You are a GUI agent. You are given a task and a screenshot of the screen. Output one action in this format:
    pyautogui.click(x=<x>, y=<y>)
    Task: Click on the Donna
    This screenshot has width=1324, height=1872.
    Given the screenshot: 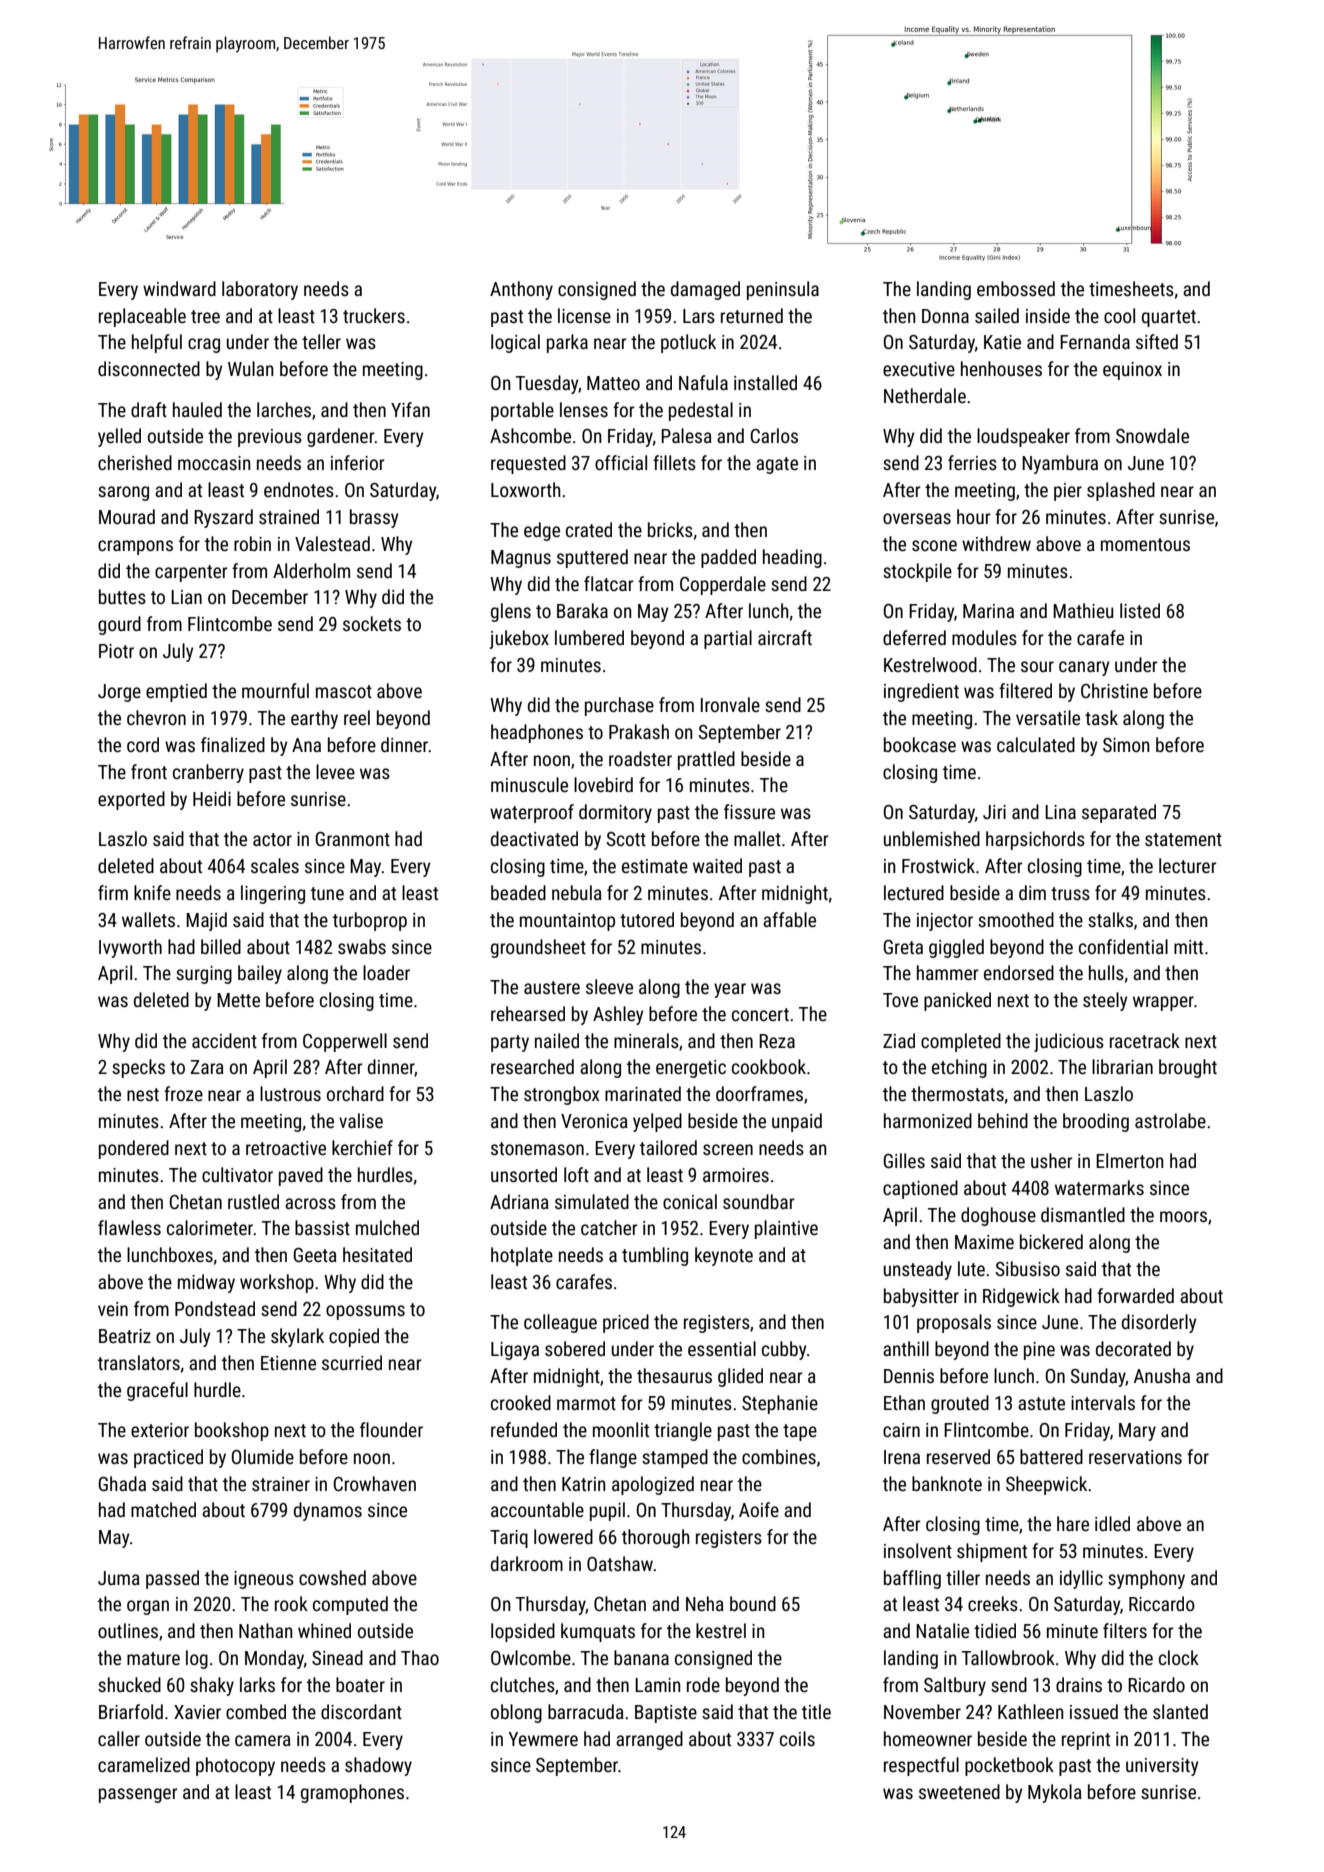 What is the action you would take?
    pyautogui.click(x=945, y=316)
